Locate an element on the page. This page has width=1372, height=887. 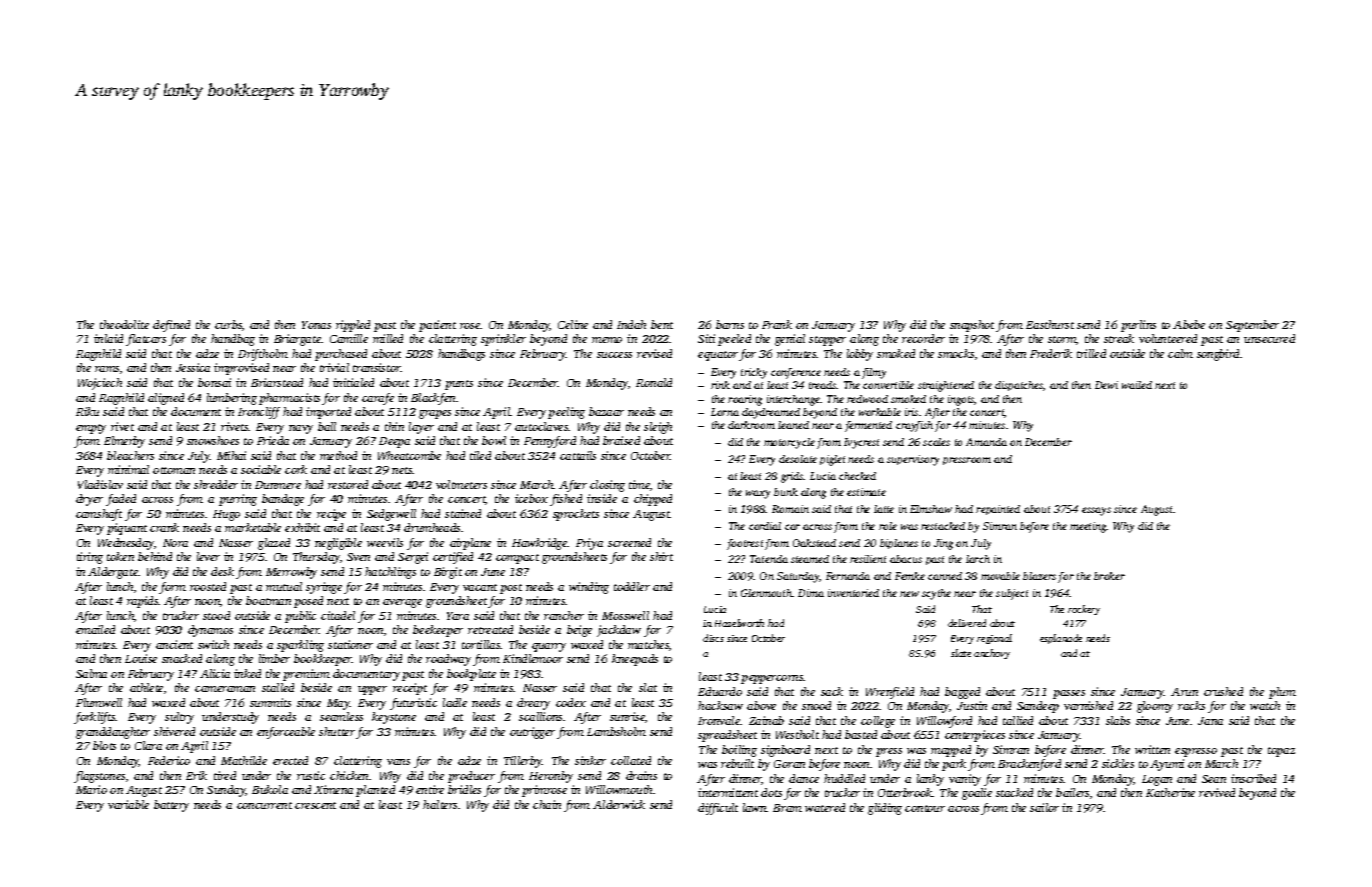
bazaar is located at coordinates (606, 411).
